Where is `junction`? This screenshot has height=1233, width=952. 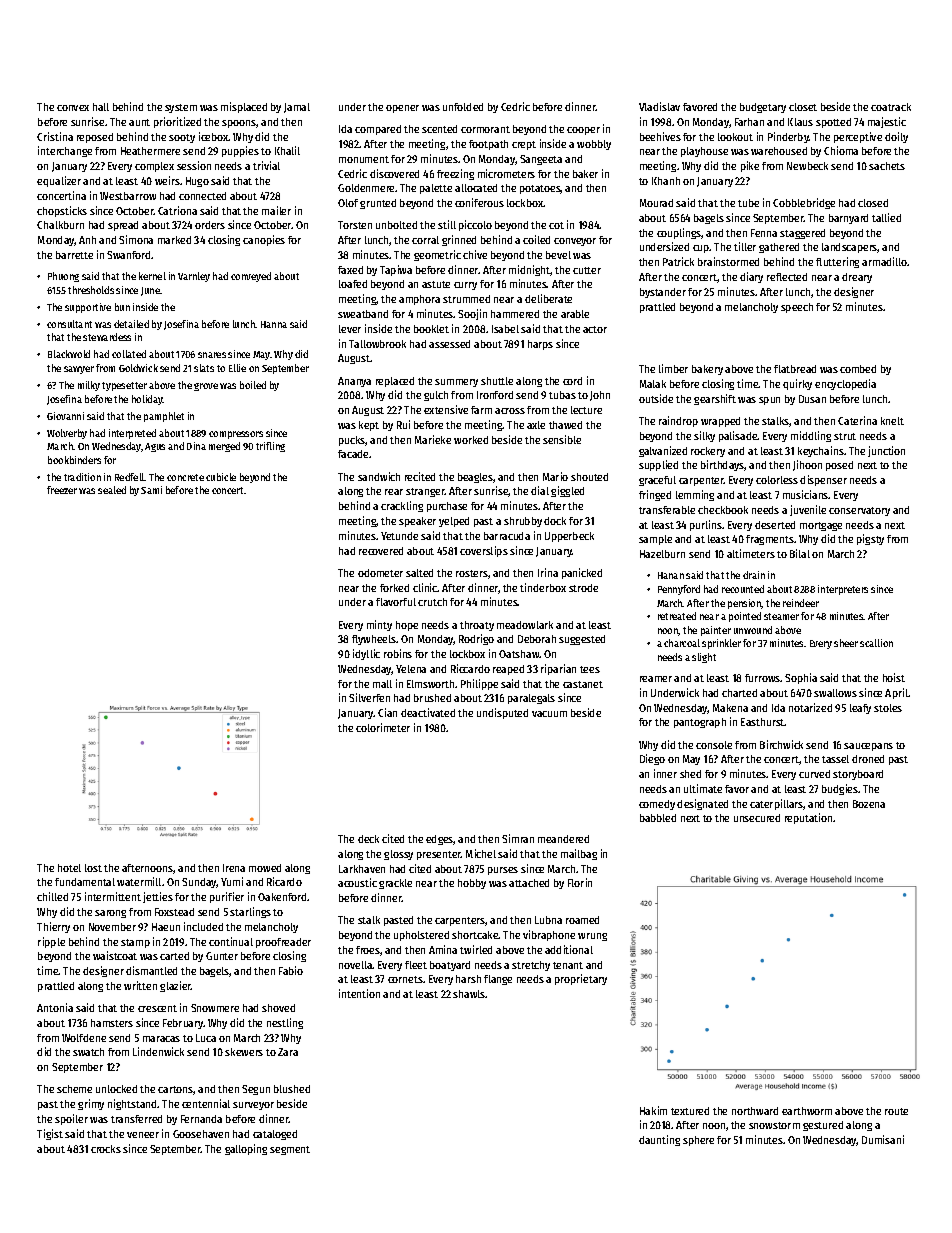 junction is located at coordinates (886, 451).
